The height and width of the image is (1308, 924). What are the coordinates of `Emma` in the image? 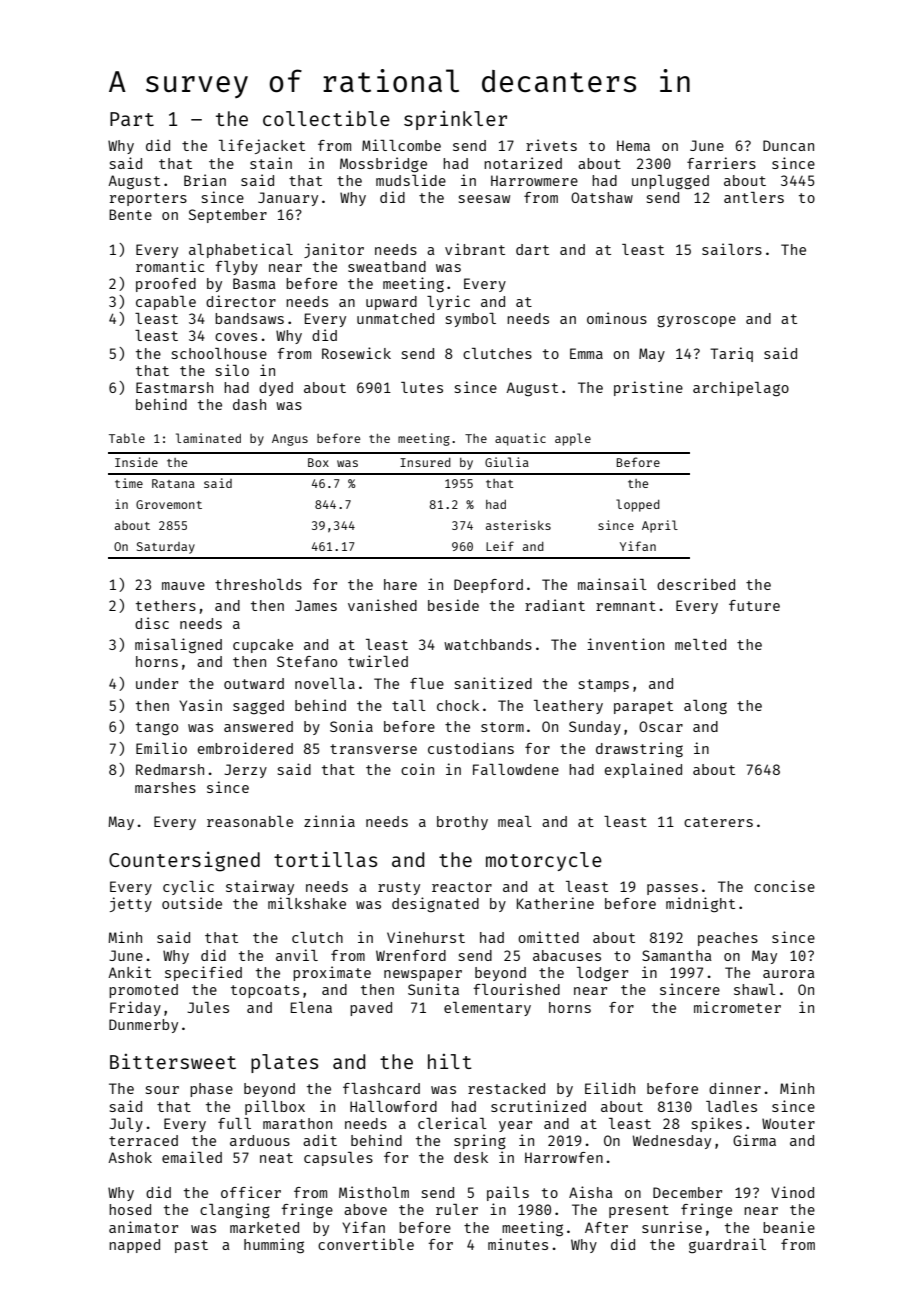 It's located at (586, 353).
